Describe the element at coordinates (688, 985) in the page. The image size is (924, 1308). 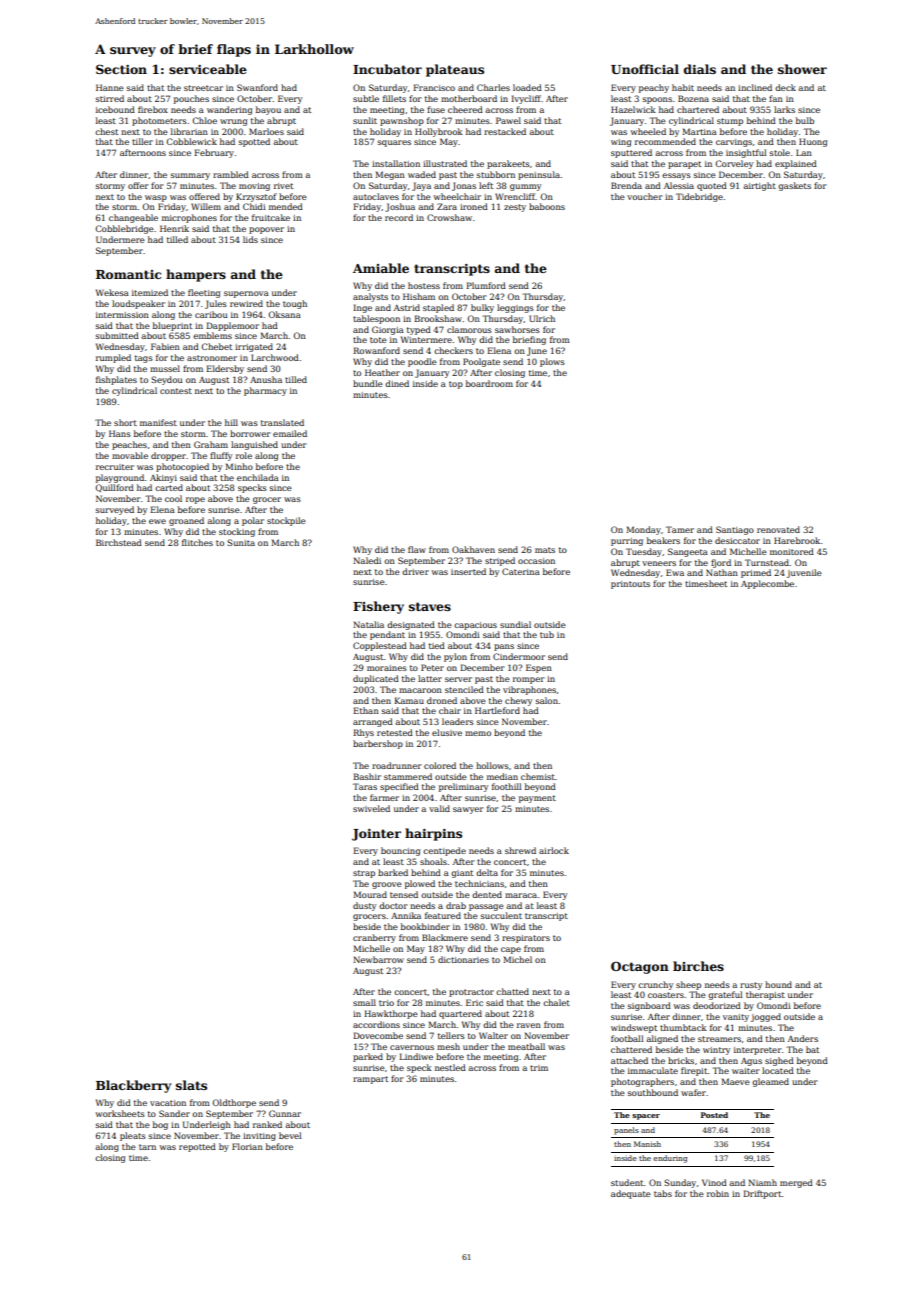
I see `sheep` at that location.
